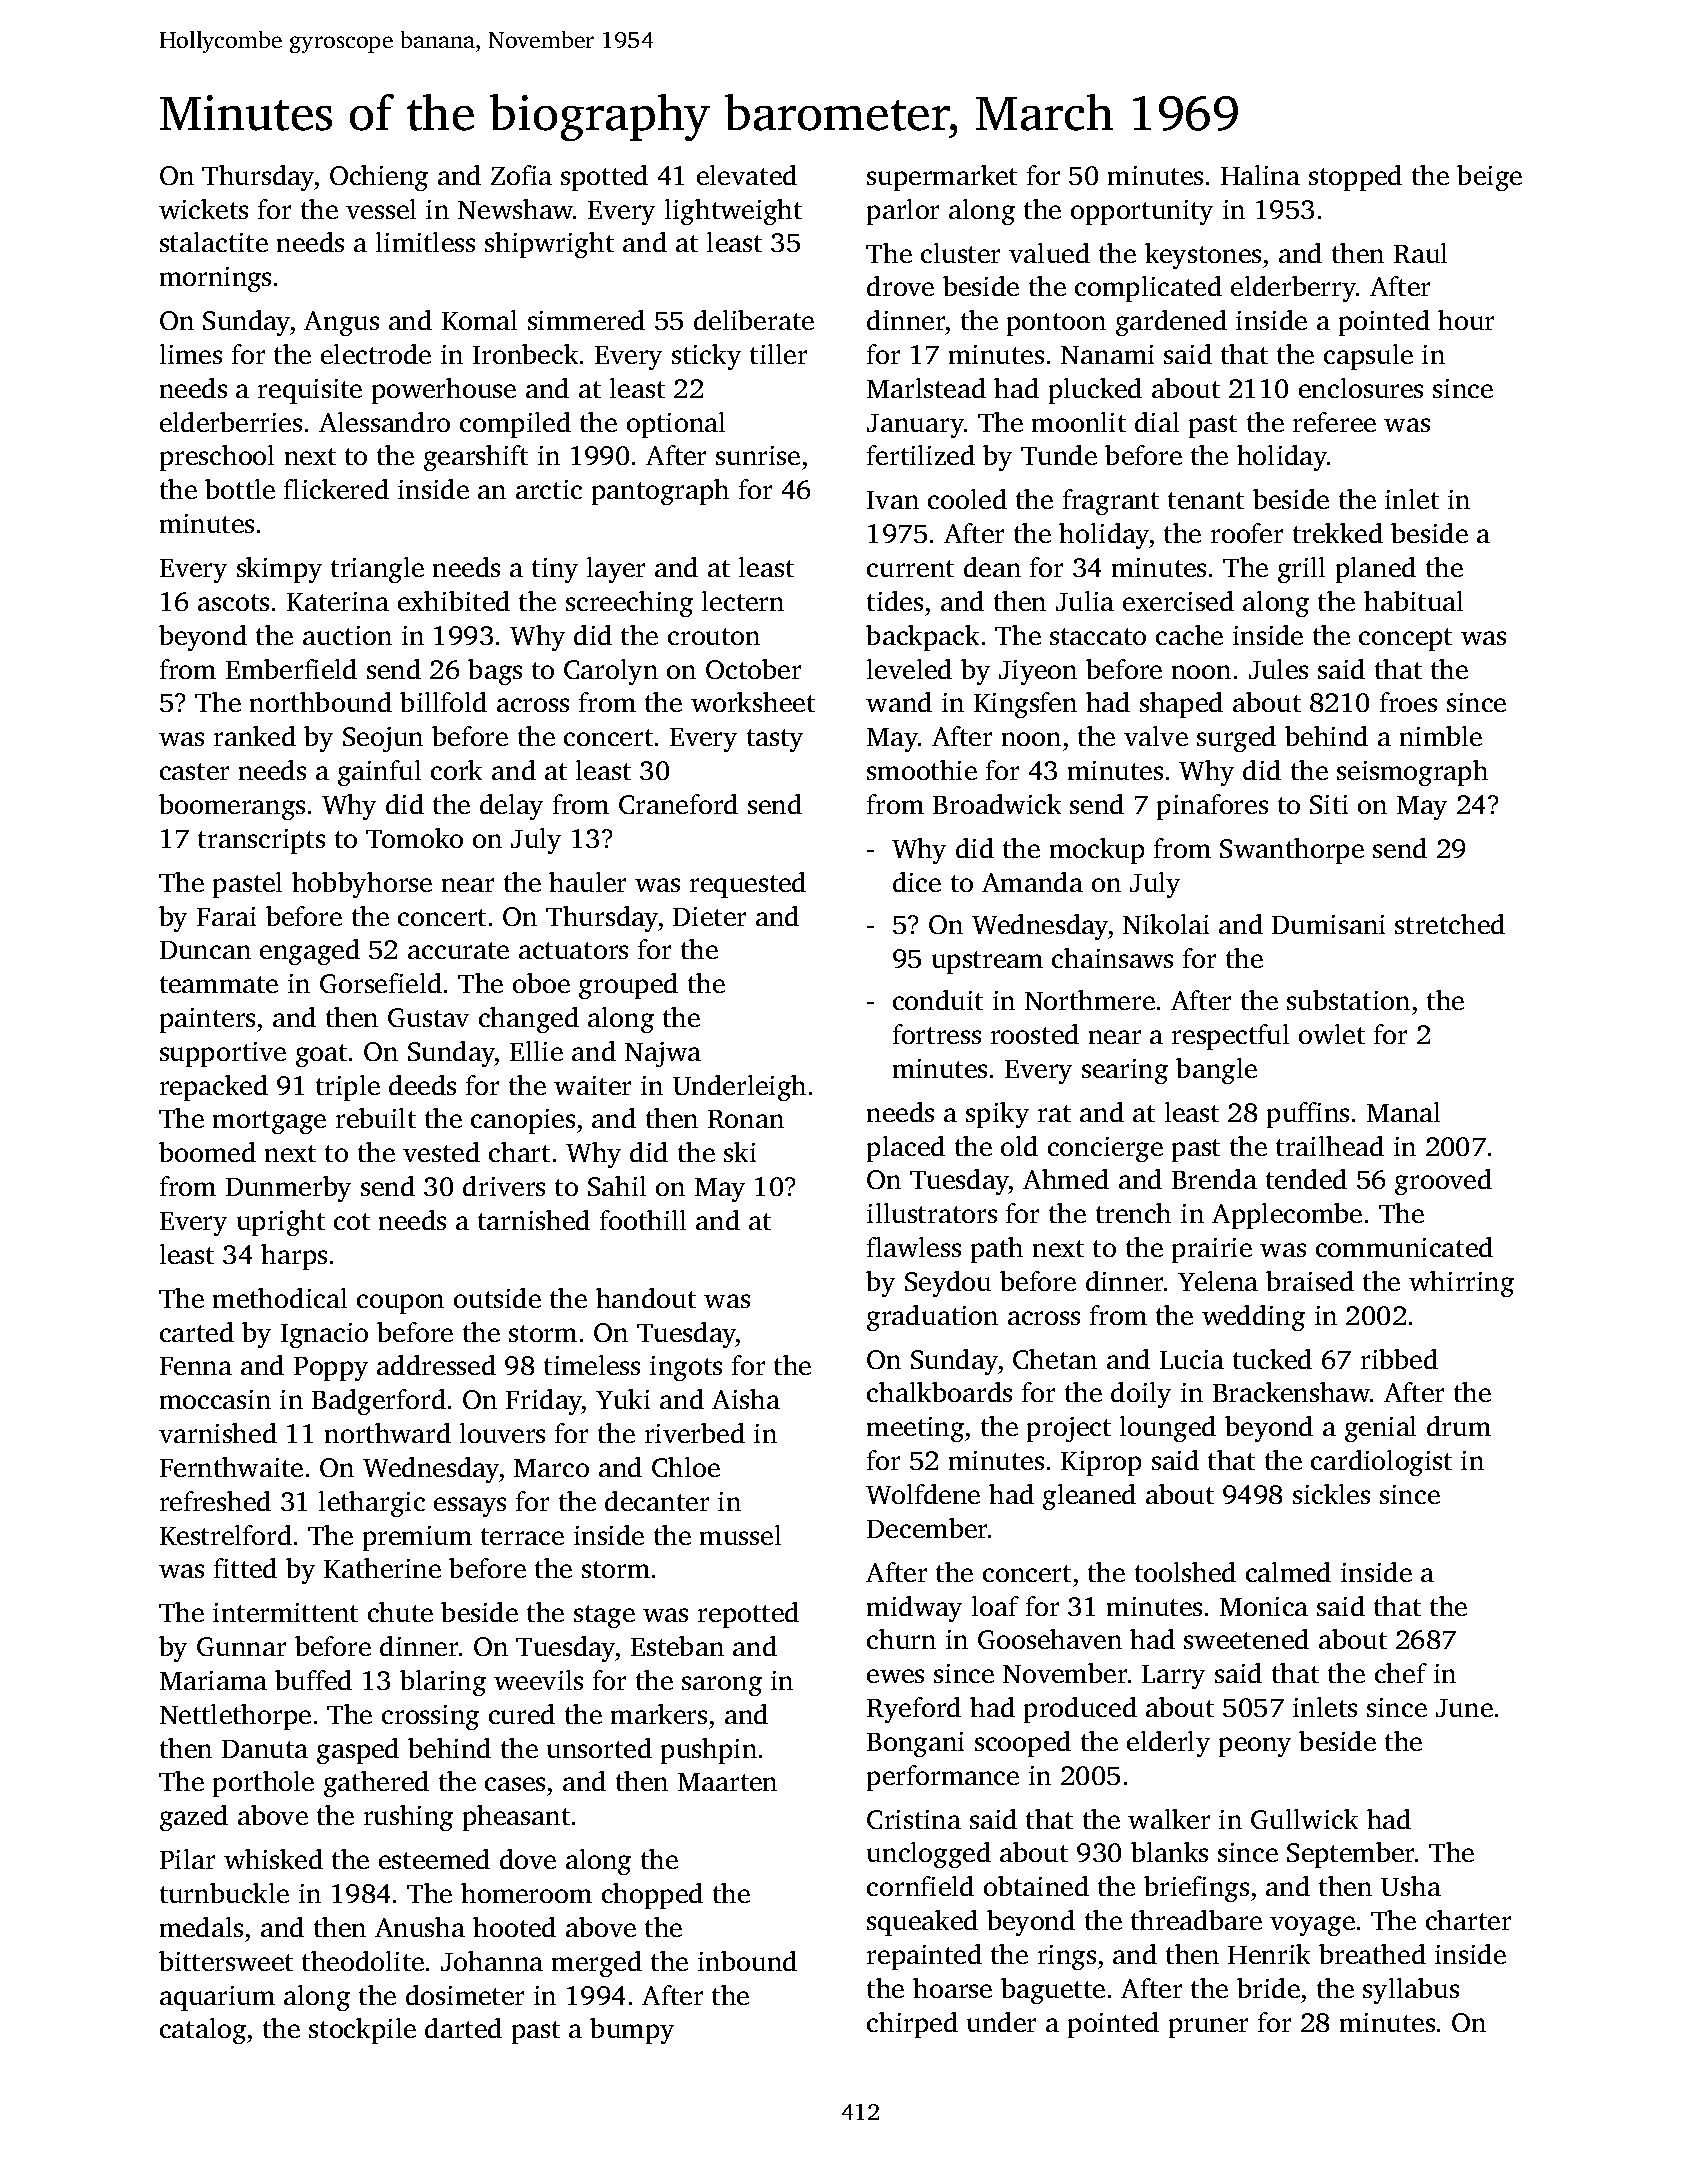  What do you see at coordinates (1450, 924) in the document?
I see `stretched` at bounding box center [1450, 924].
